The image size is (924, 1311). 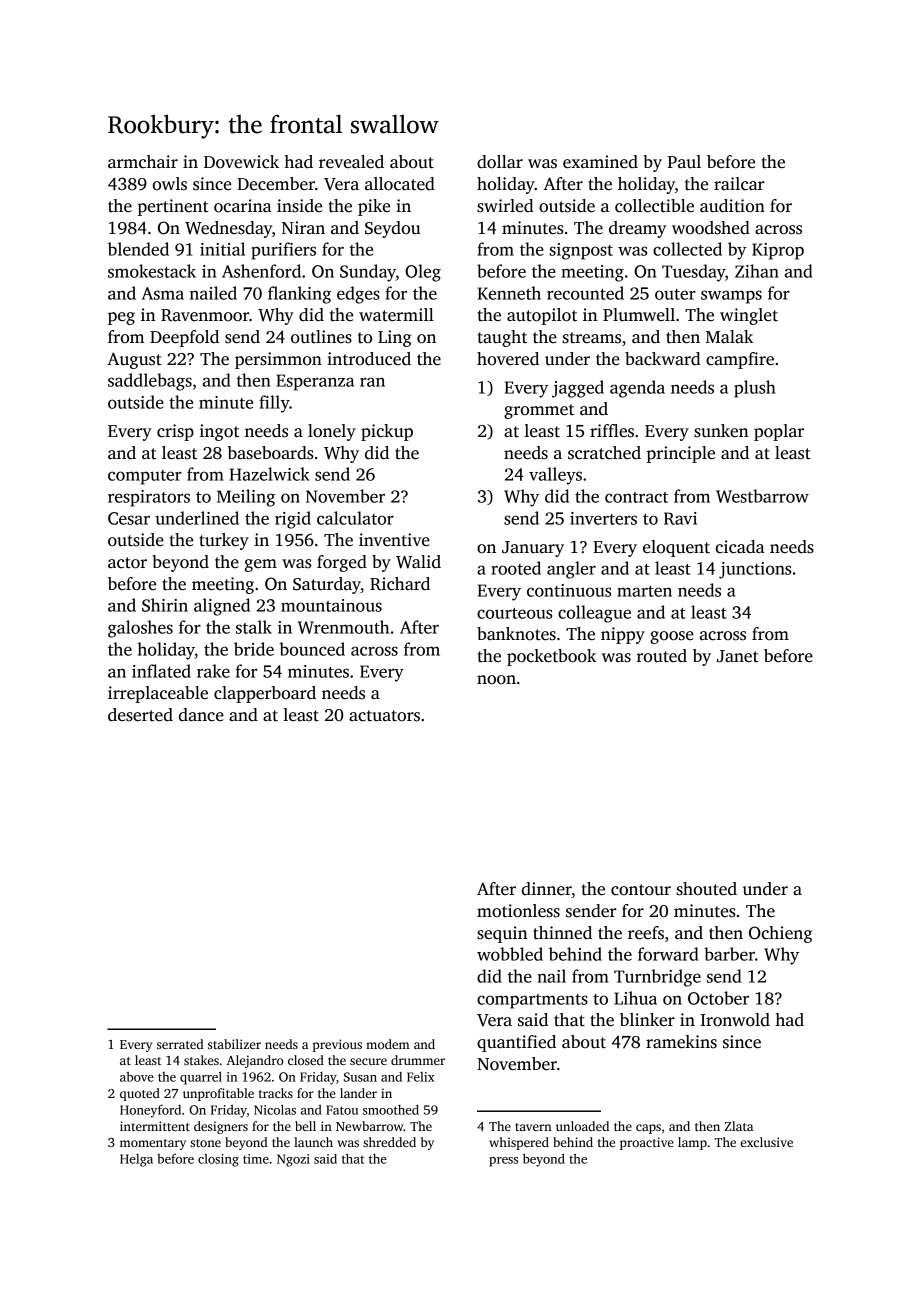 I want to click on Ngozi, so click(x=293, y=1160).
